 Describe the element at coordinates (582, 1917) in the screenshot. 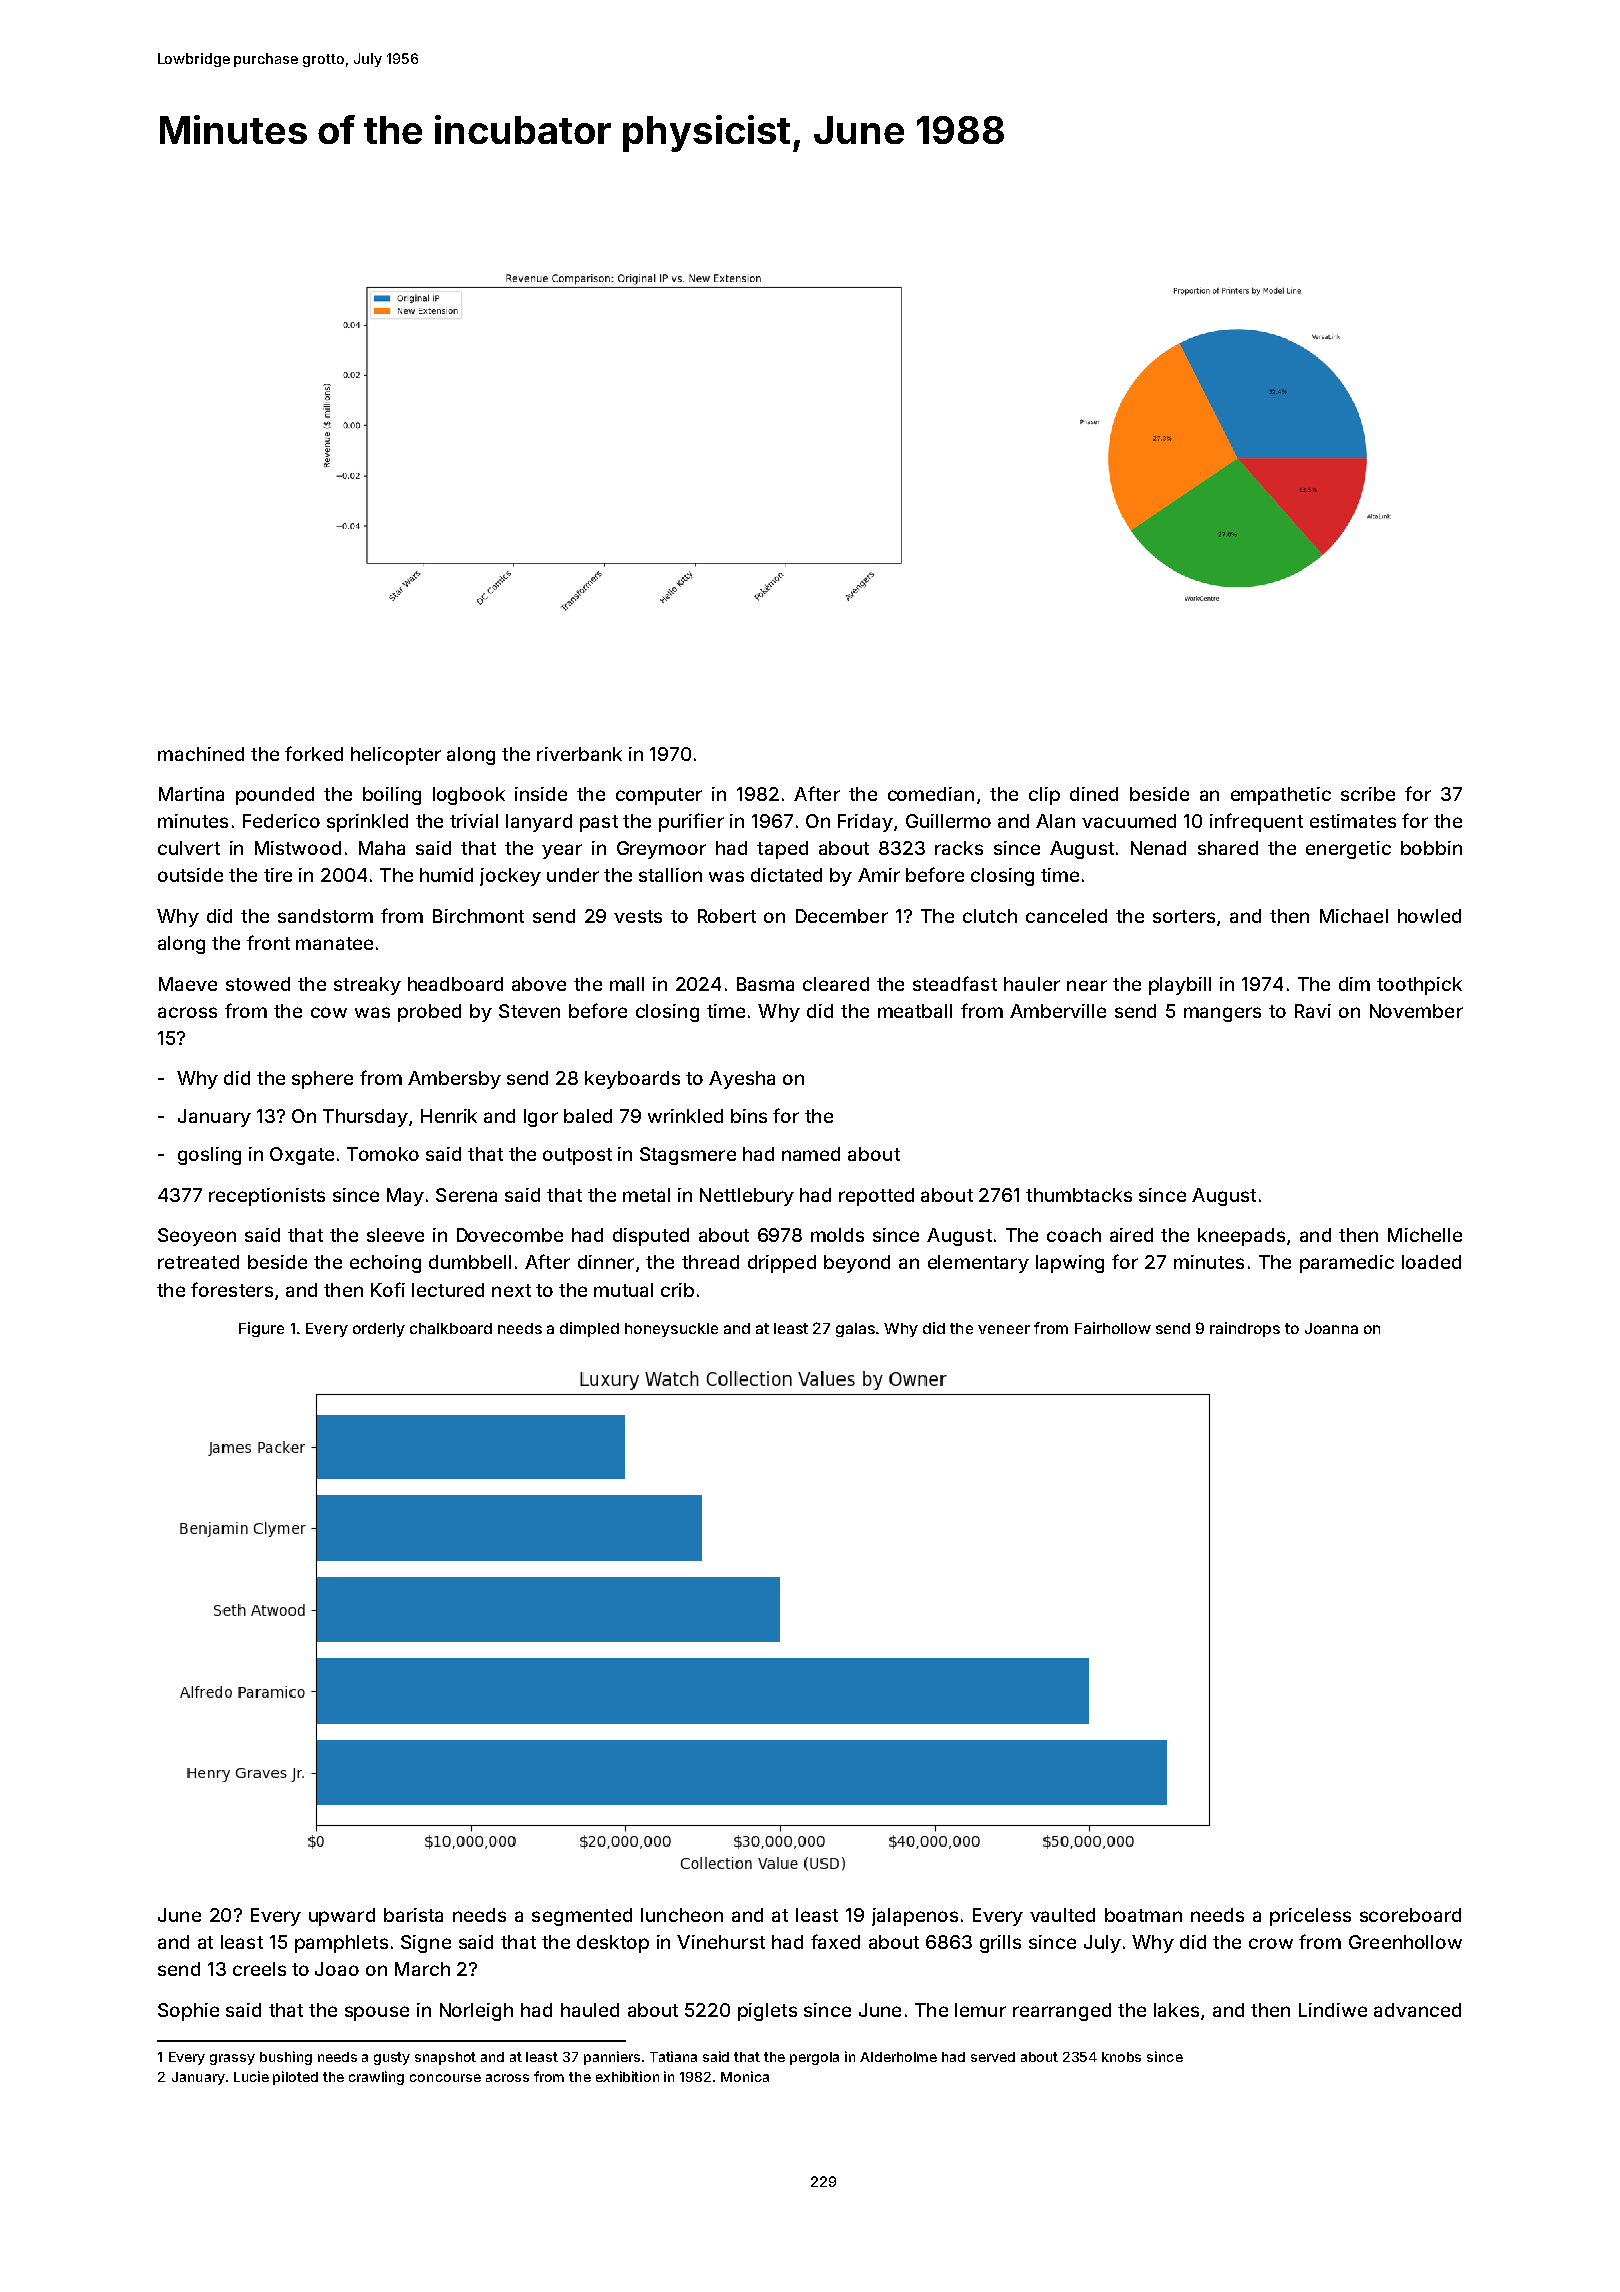

I see `segmented` at that location.
